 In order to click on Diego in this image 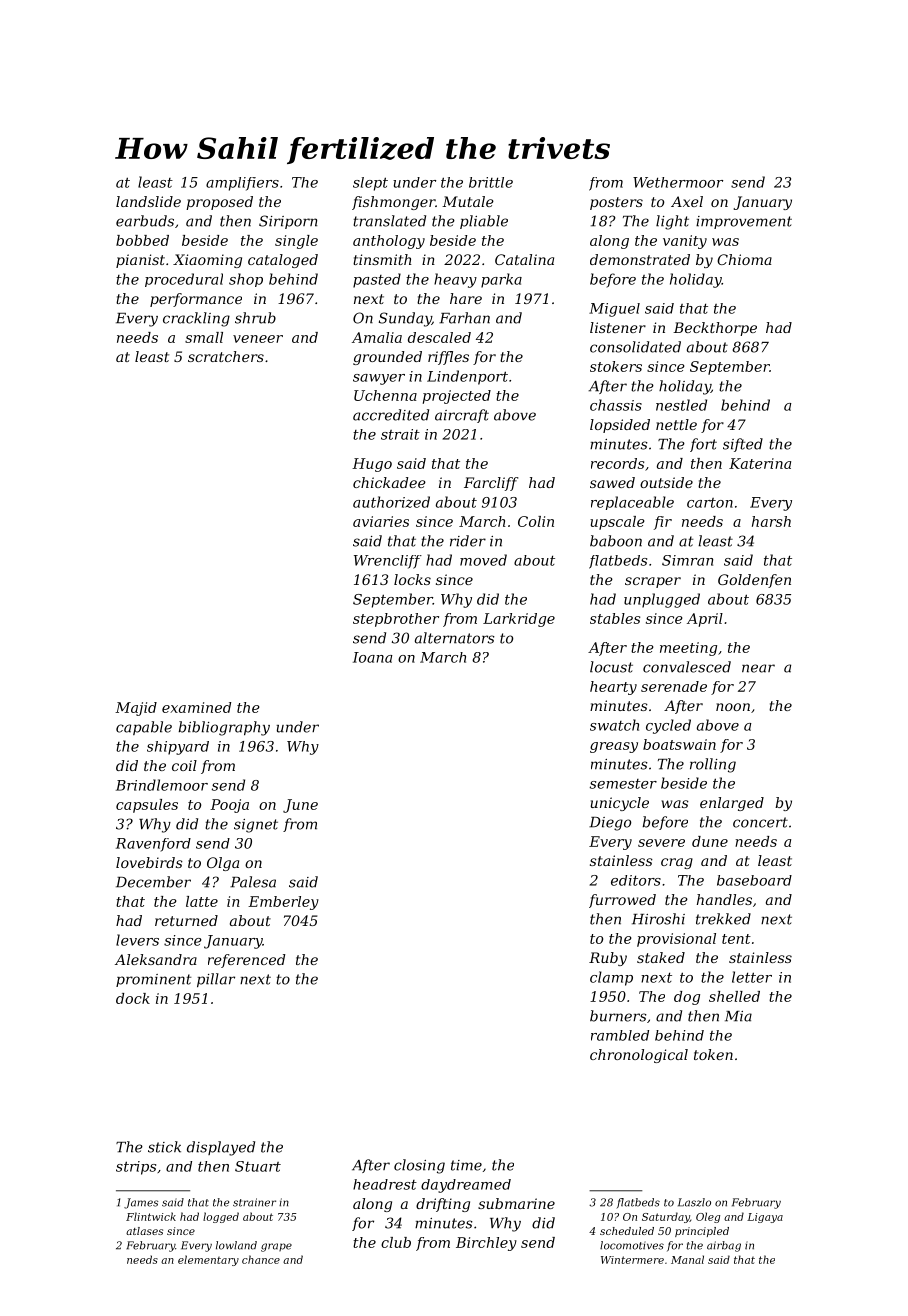, I will do `click(610, 824)`.
